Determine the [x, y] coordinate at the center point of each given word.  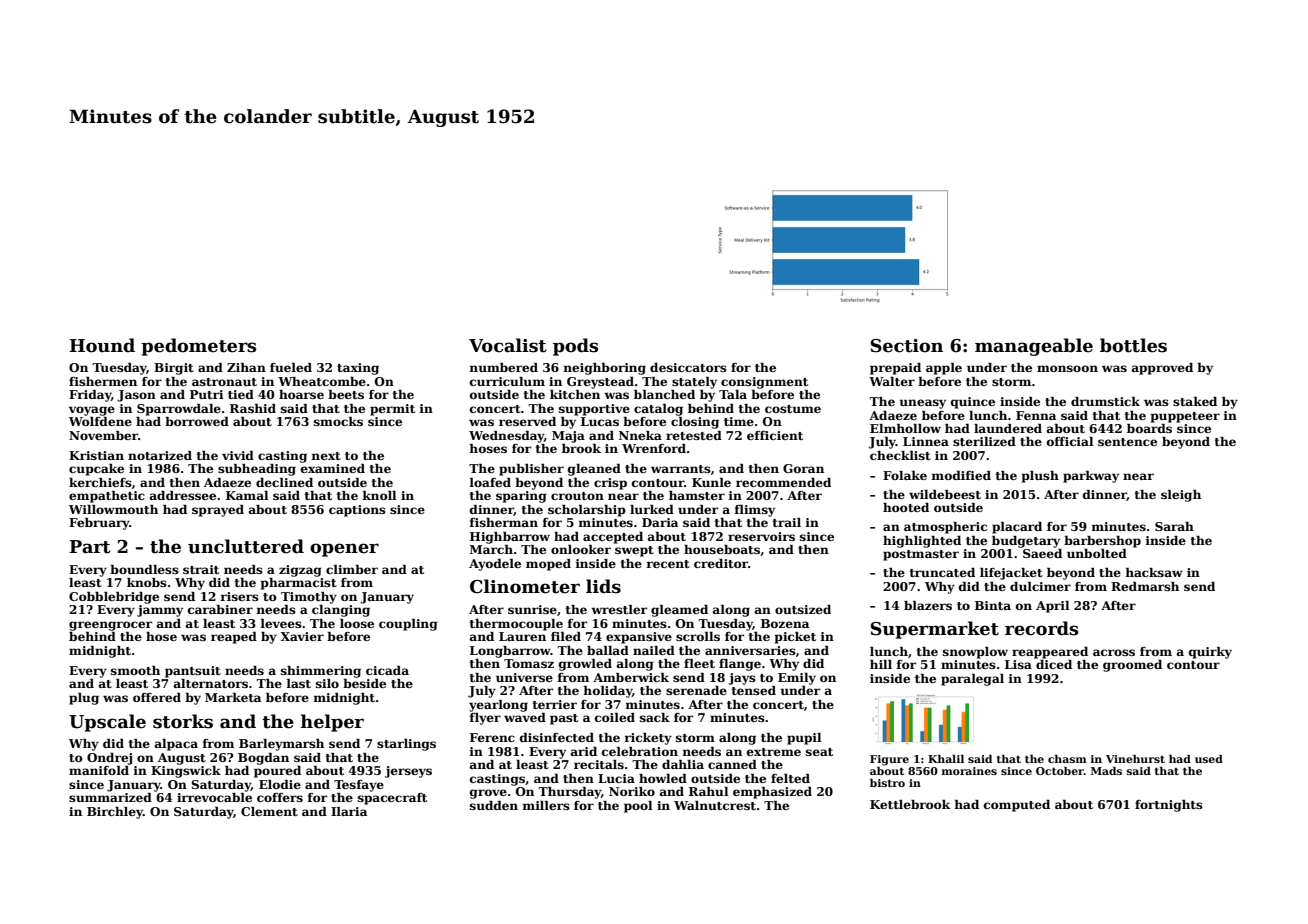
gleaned [594, 470]
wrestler [619, 609]
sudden [494, 805]
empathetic [107, 497]
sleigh [1181, 496]
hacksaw [1154, 572]
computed [1017, 806]
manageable [1034, 347]
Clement [269, 811]
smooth [135, 670]
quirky [1210, 653]
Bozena [785, 623]
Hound [102, 345]
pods [575, 347]
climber [352, 569]
